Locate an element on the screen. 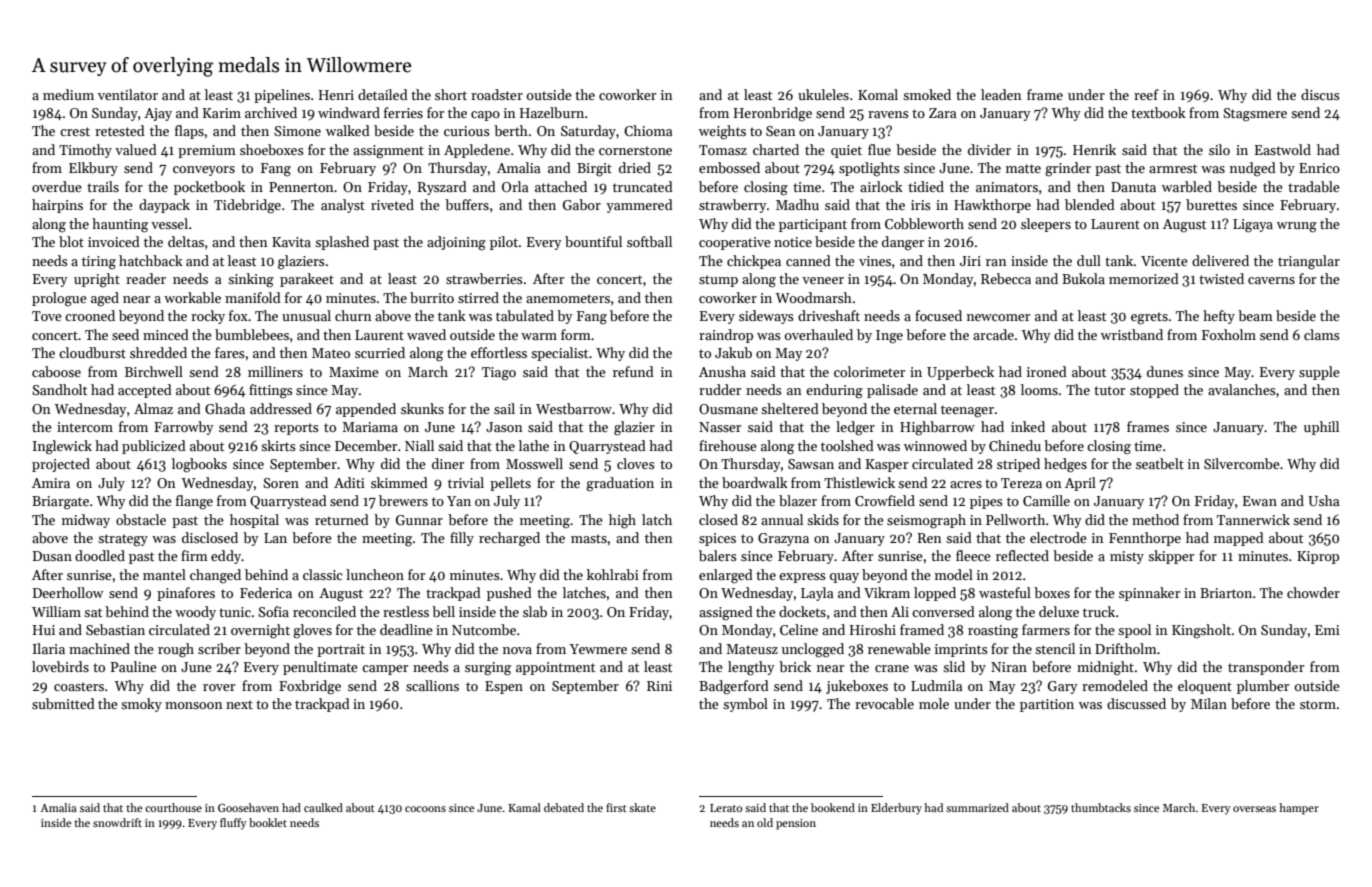 This screenshot has width=1372, height=887. hatchback is located at coordinates (151, 260).
